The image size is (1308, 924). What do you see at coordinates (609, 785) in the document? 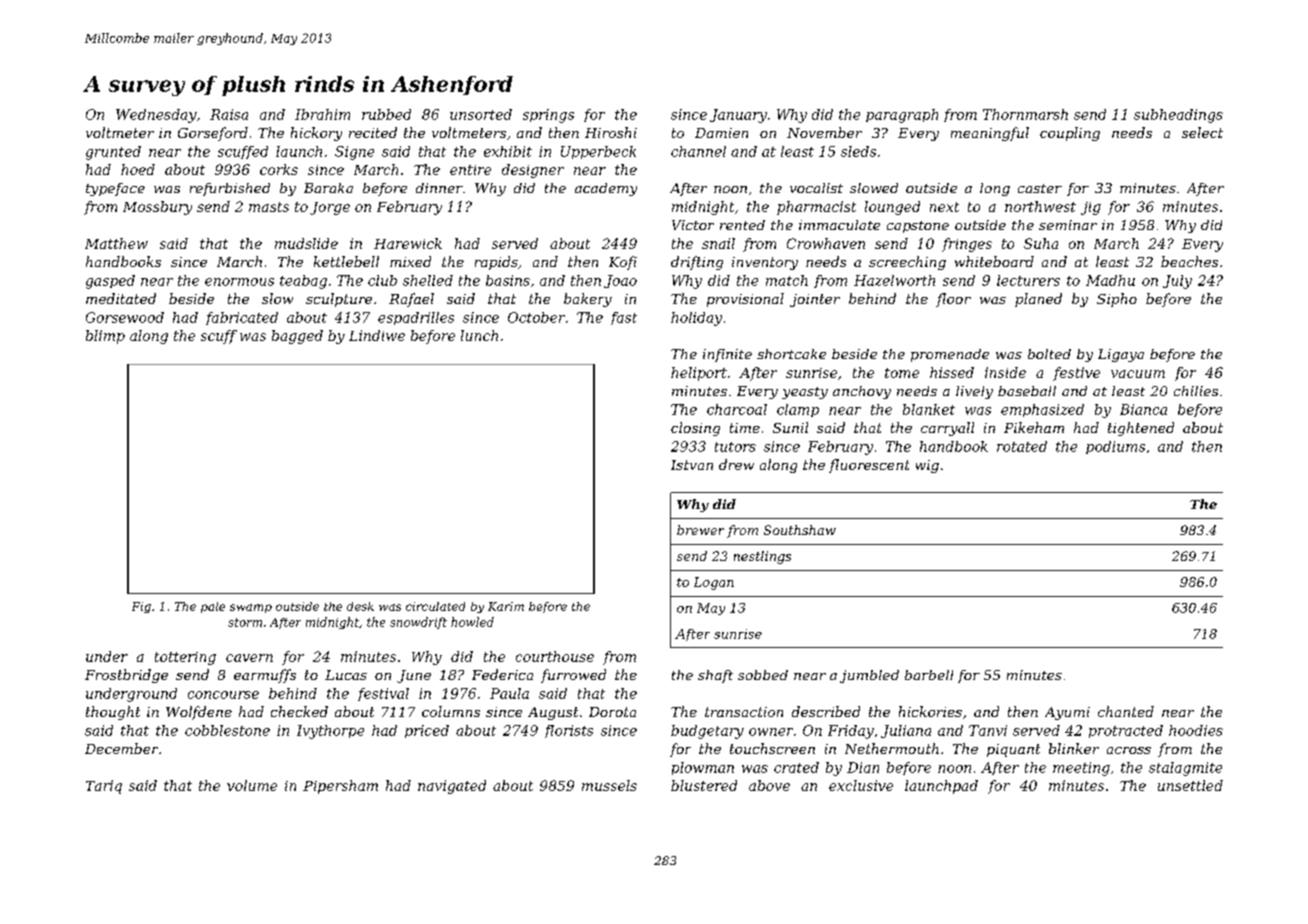
I see `mussels` at bounding box center [609, 785].
